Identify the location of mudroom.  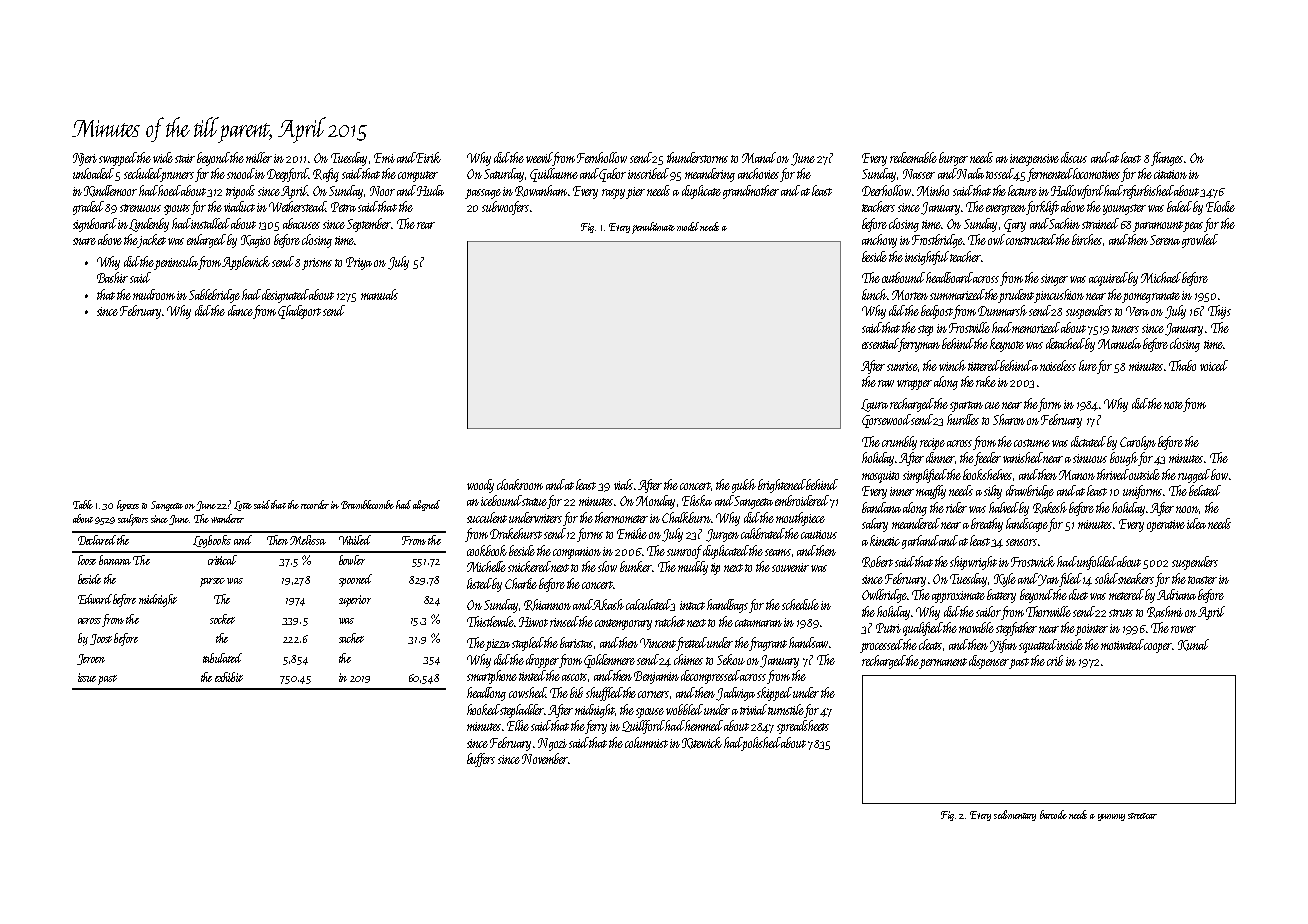
(154, 294).
